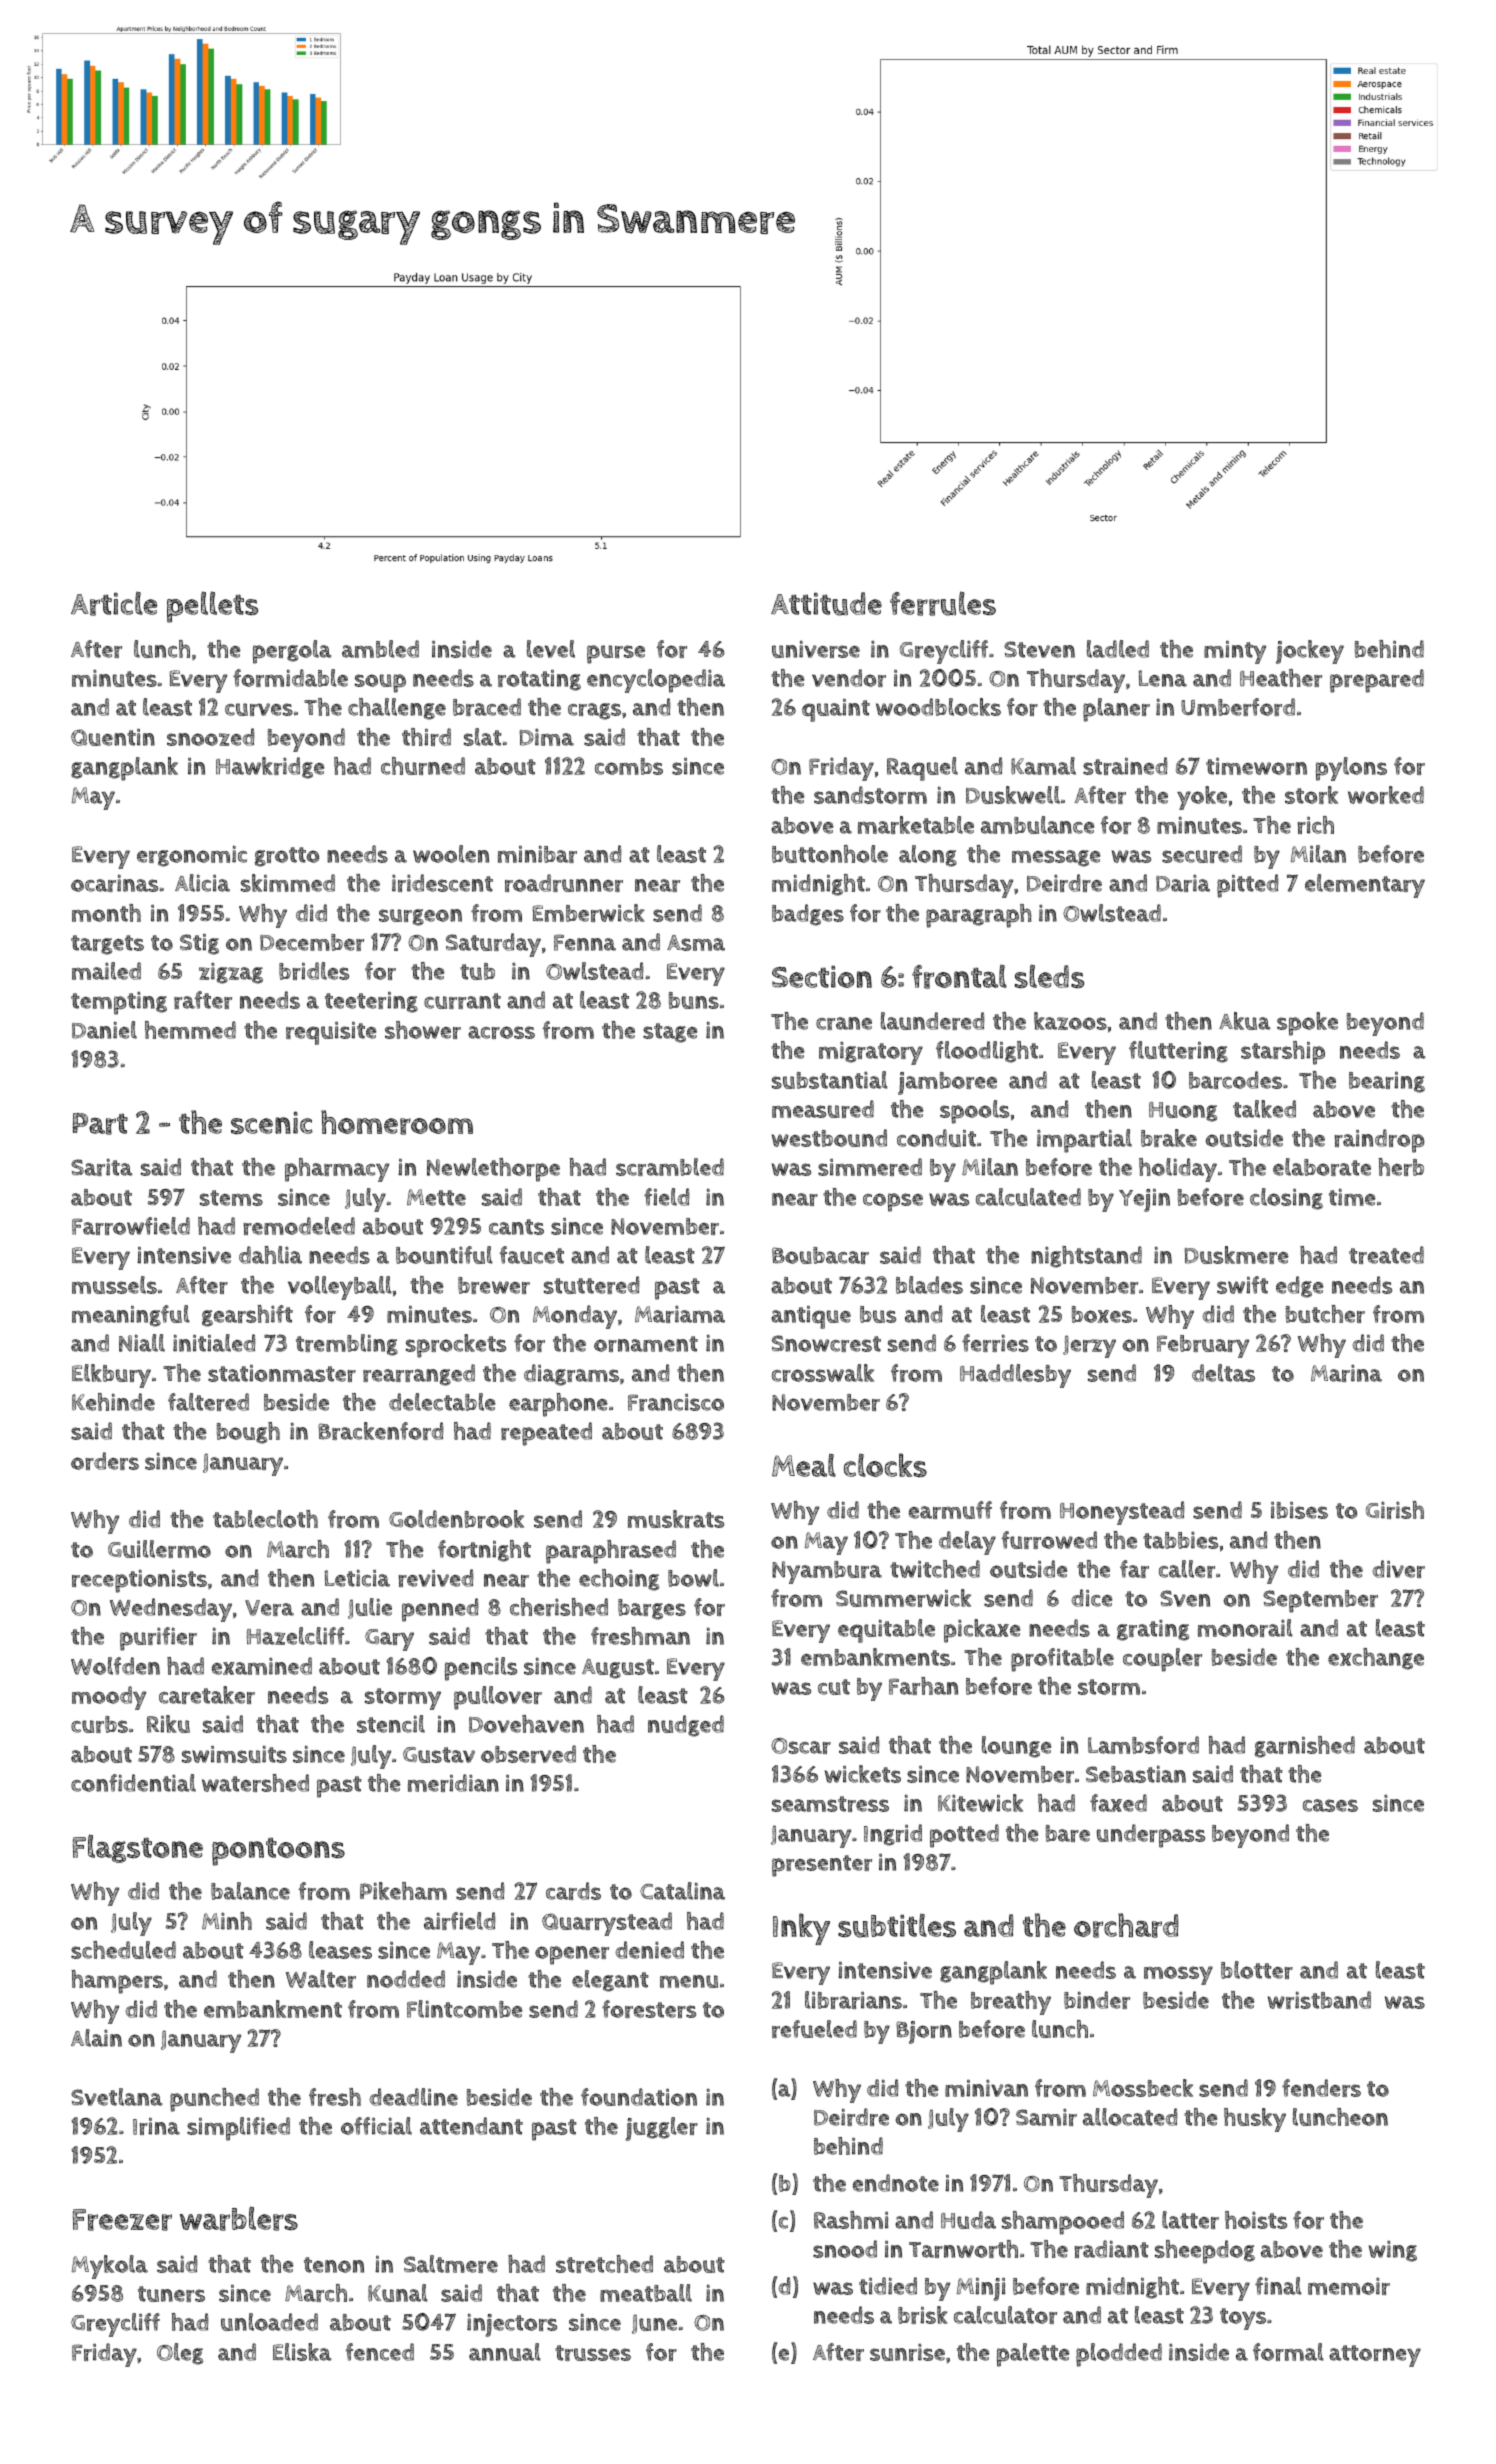  Describe the element at coordinates (380, 2352) in the screenshot. I see `fenced` at that location.
